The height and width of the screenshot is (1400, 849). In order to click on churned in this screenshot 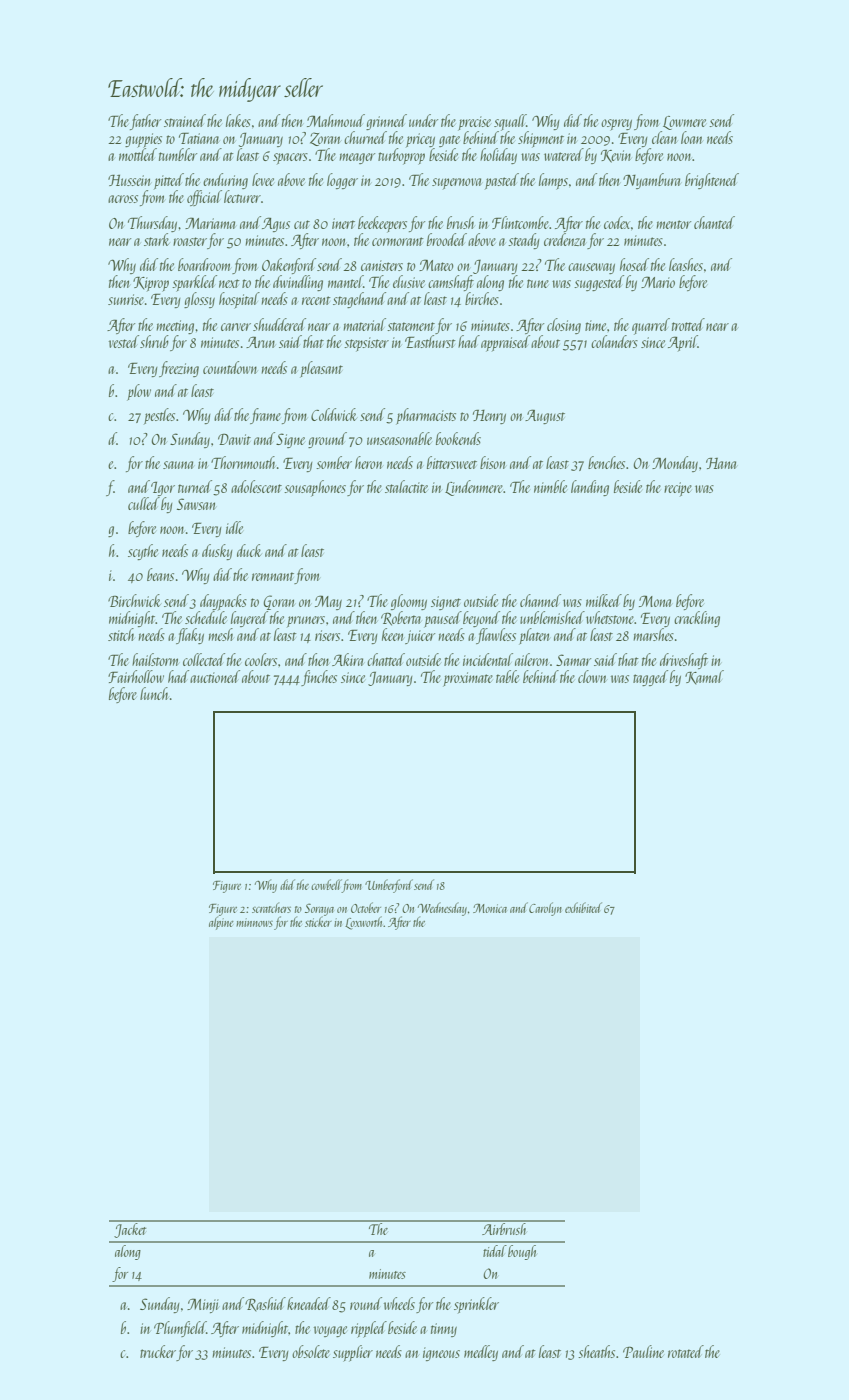, I will do `click(365, 137)`.
